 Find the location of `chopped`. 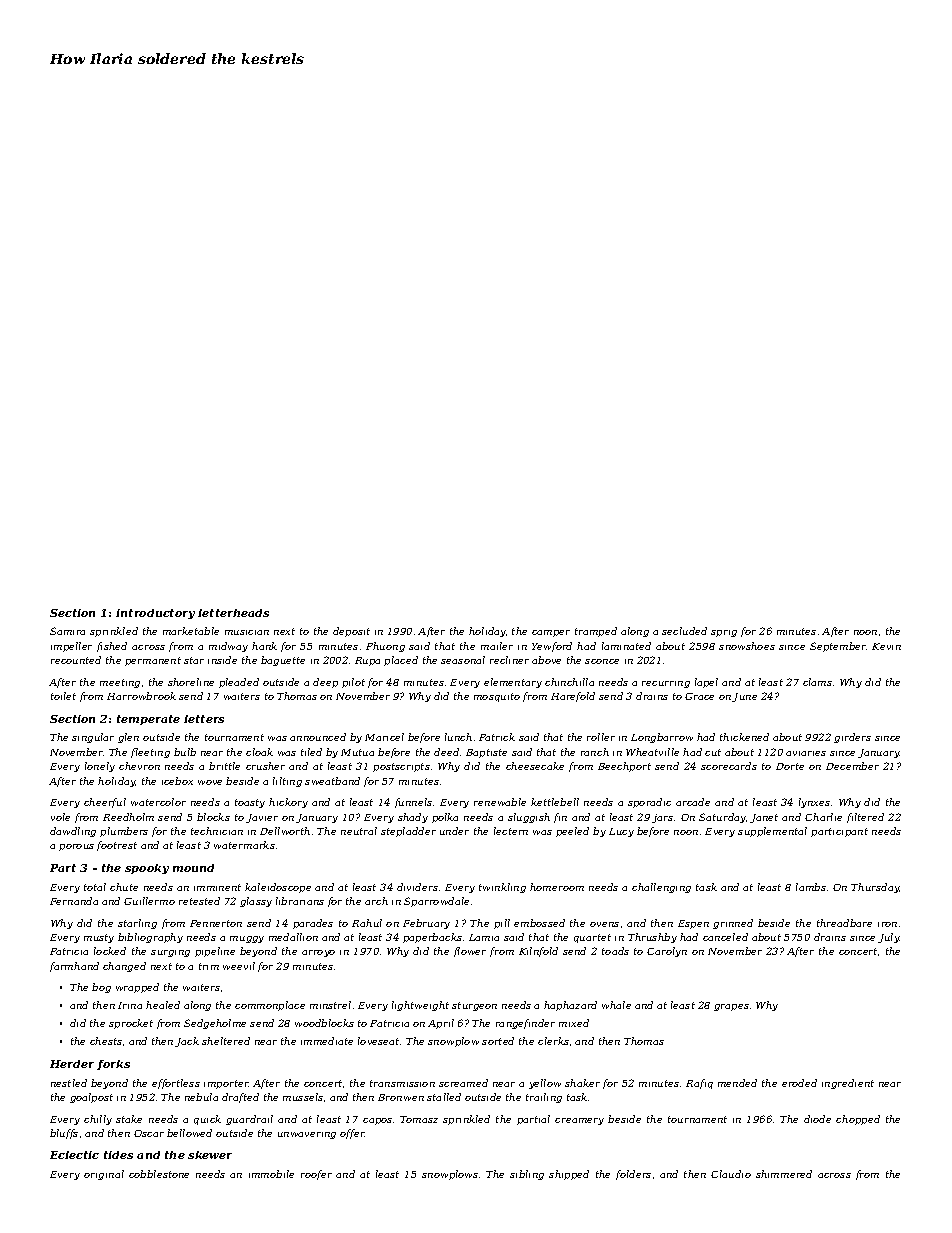

chopped is located at coordinates (858, 1120).
